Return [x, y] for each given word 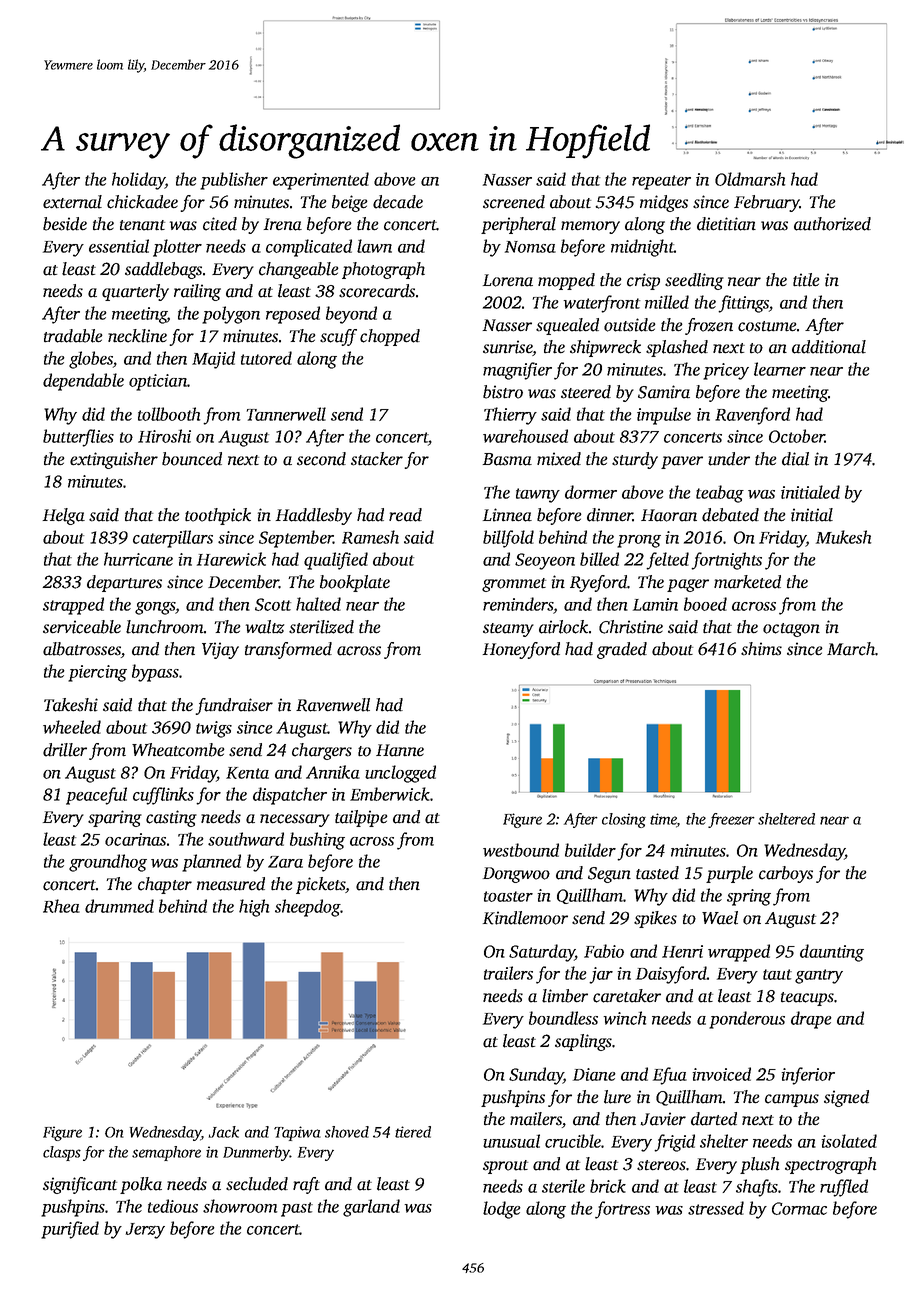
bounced [192, 459]
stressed [716, 1208]
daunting [832, 953]
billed [599, 559]
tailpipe [361, 818]
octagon [791, 630]
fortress [622, 1210]
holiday [138, 181]
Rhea [61, 906]
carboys [786, 874]
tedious [173, 1206]
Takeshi [71, 705]
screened [514, 202]
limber [565, 996]
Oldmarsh [750, 179]
